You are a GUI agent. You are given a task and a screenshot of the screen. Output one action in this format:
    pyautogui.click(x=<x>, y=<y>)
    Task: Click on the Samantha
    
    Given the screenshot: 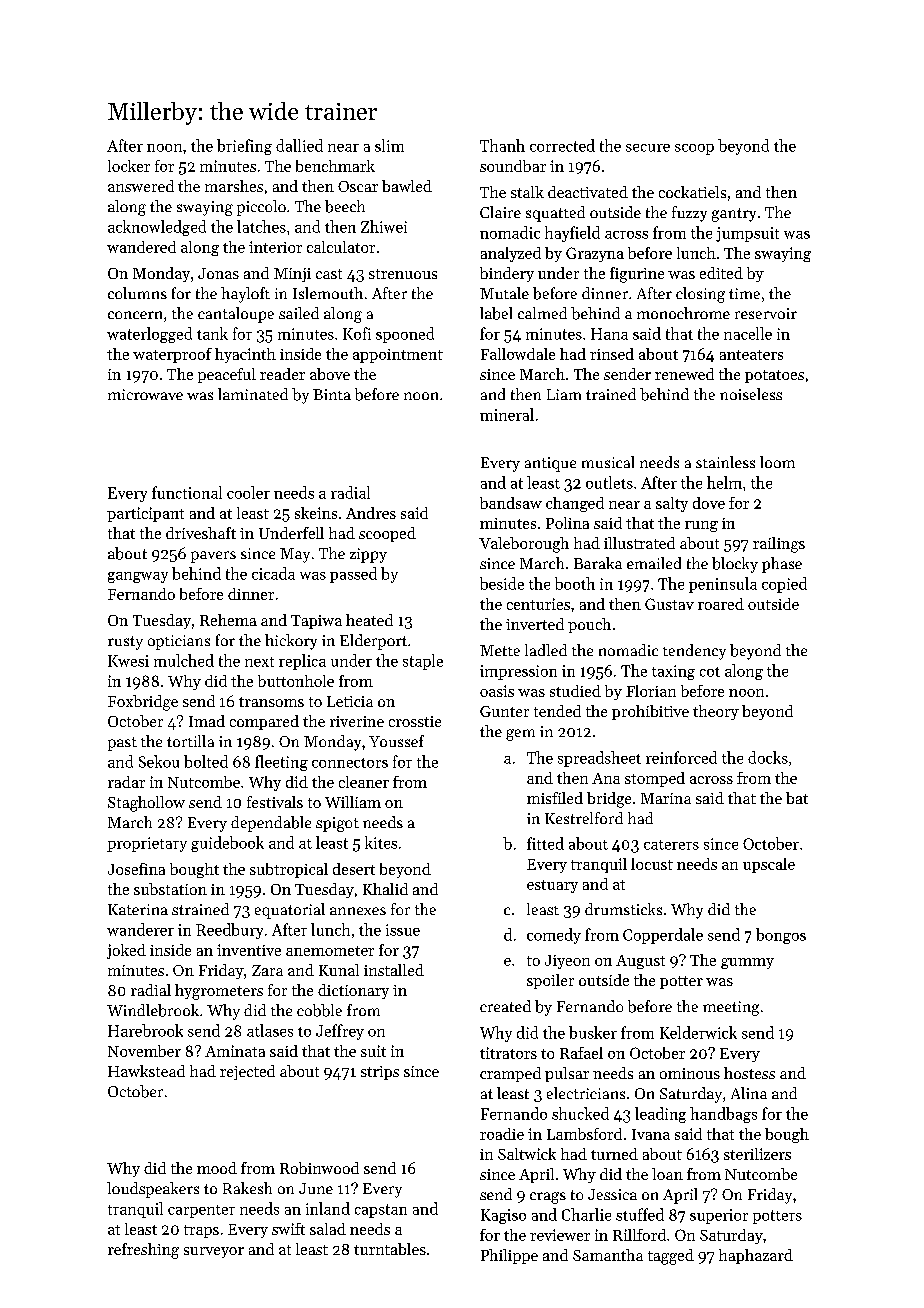 What is the action you would take?
    pyautogui.click(x=608, y=1255)
